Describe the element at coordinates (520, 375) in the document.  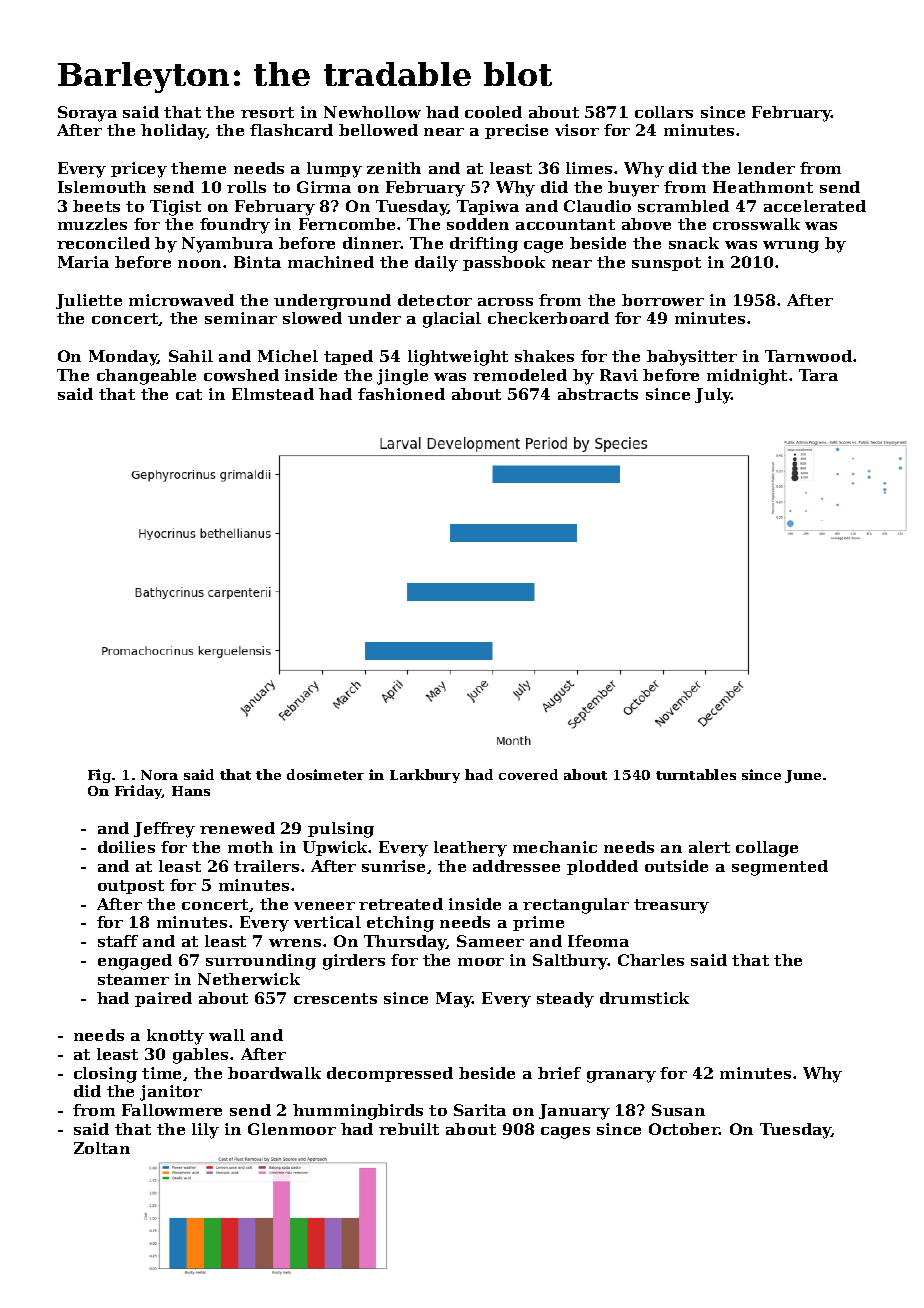
I see `remodeled` at that location.
